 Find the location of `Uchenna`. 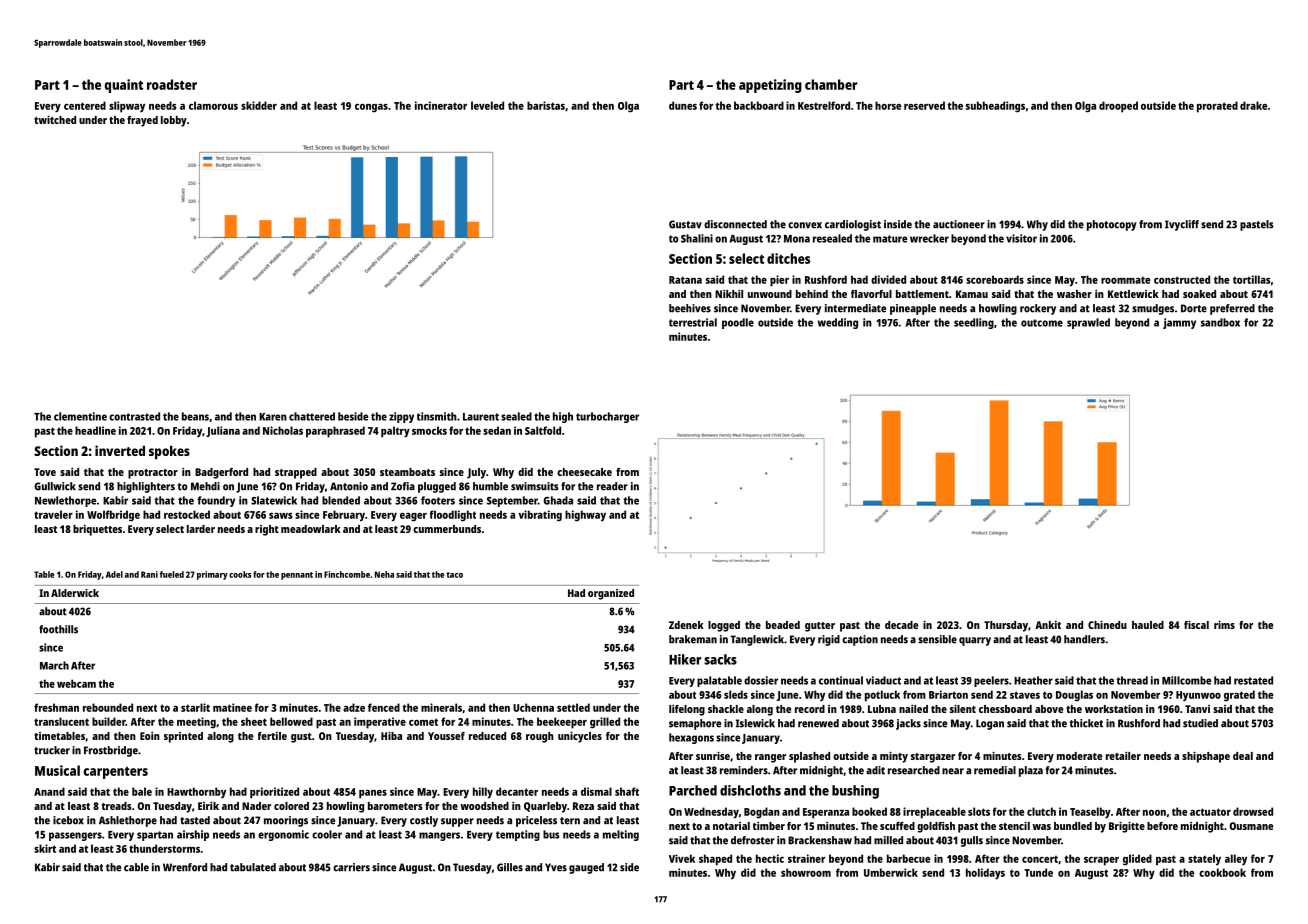

Uchenna is located at coordinates (533, 707).
